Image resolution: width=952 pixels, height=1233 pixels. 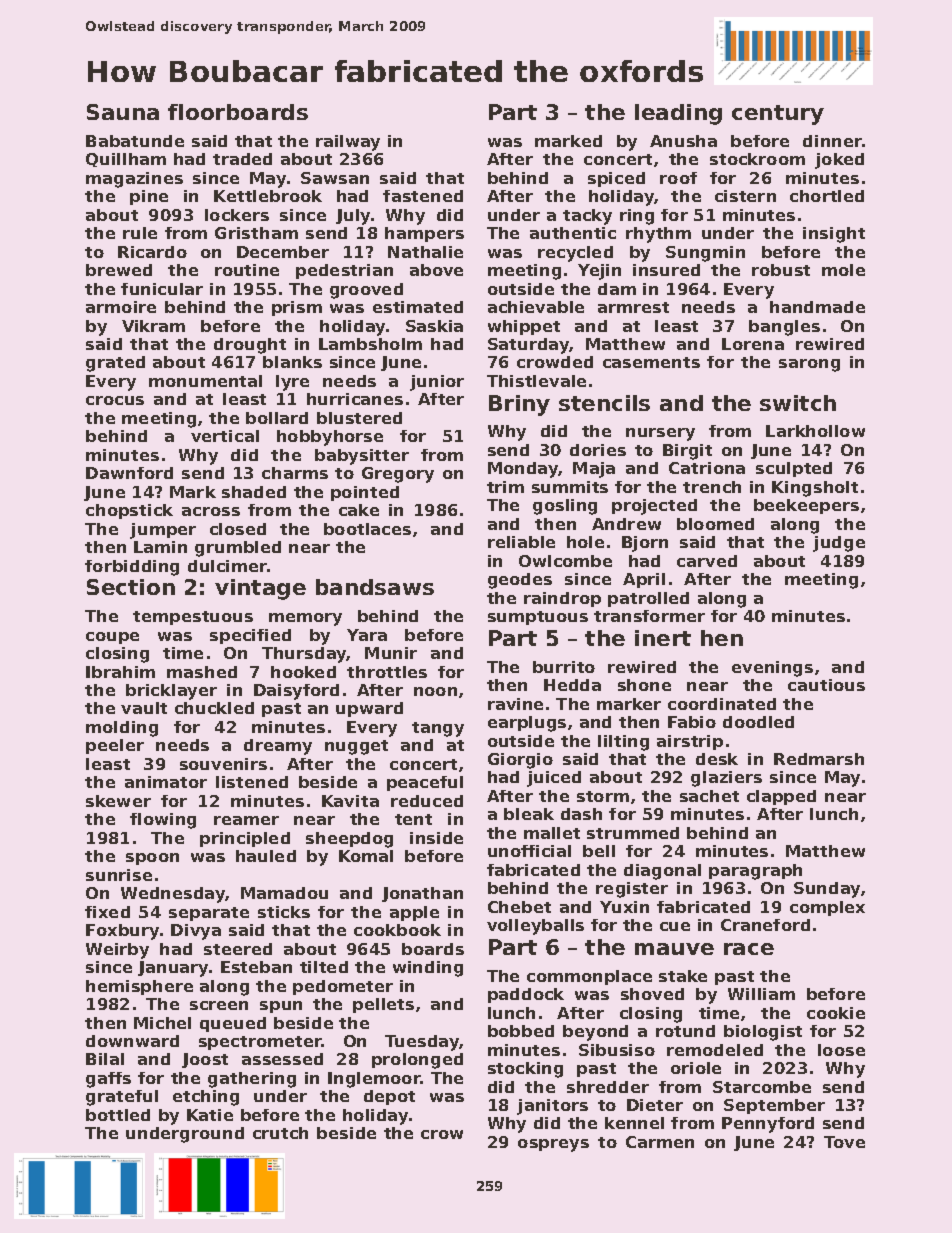 I want to click on juiced, so click(x=554, y=779).
